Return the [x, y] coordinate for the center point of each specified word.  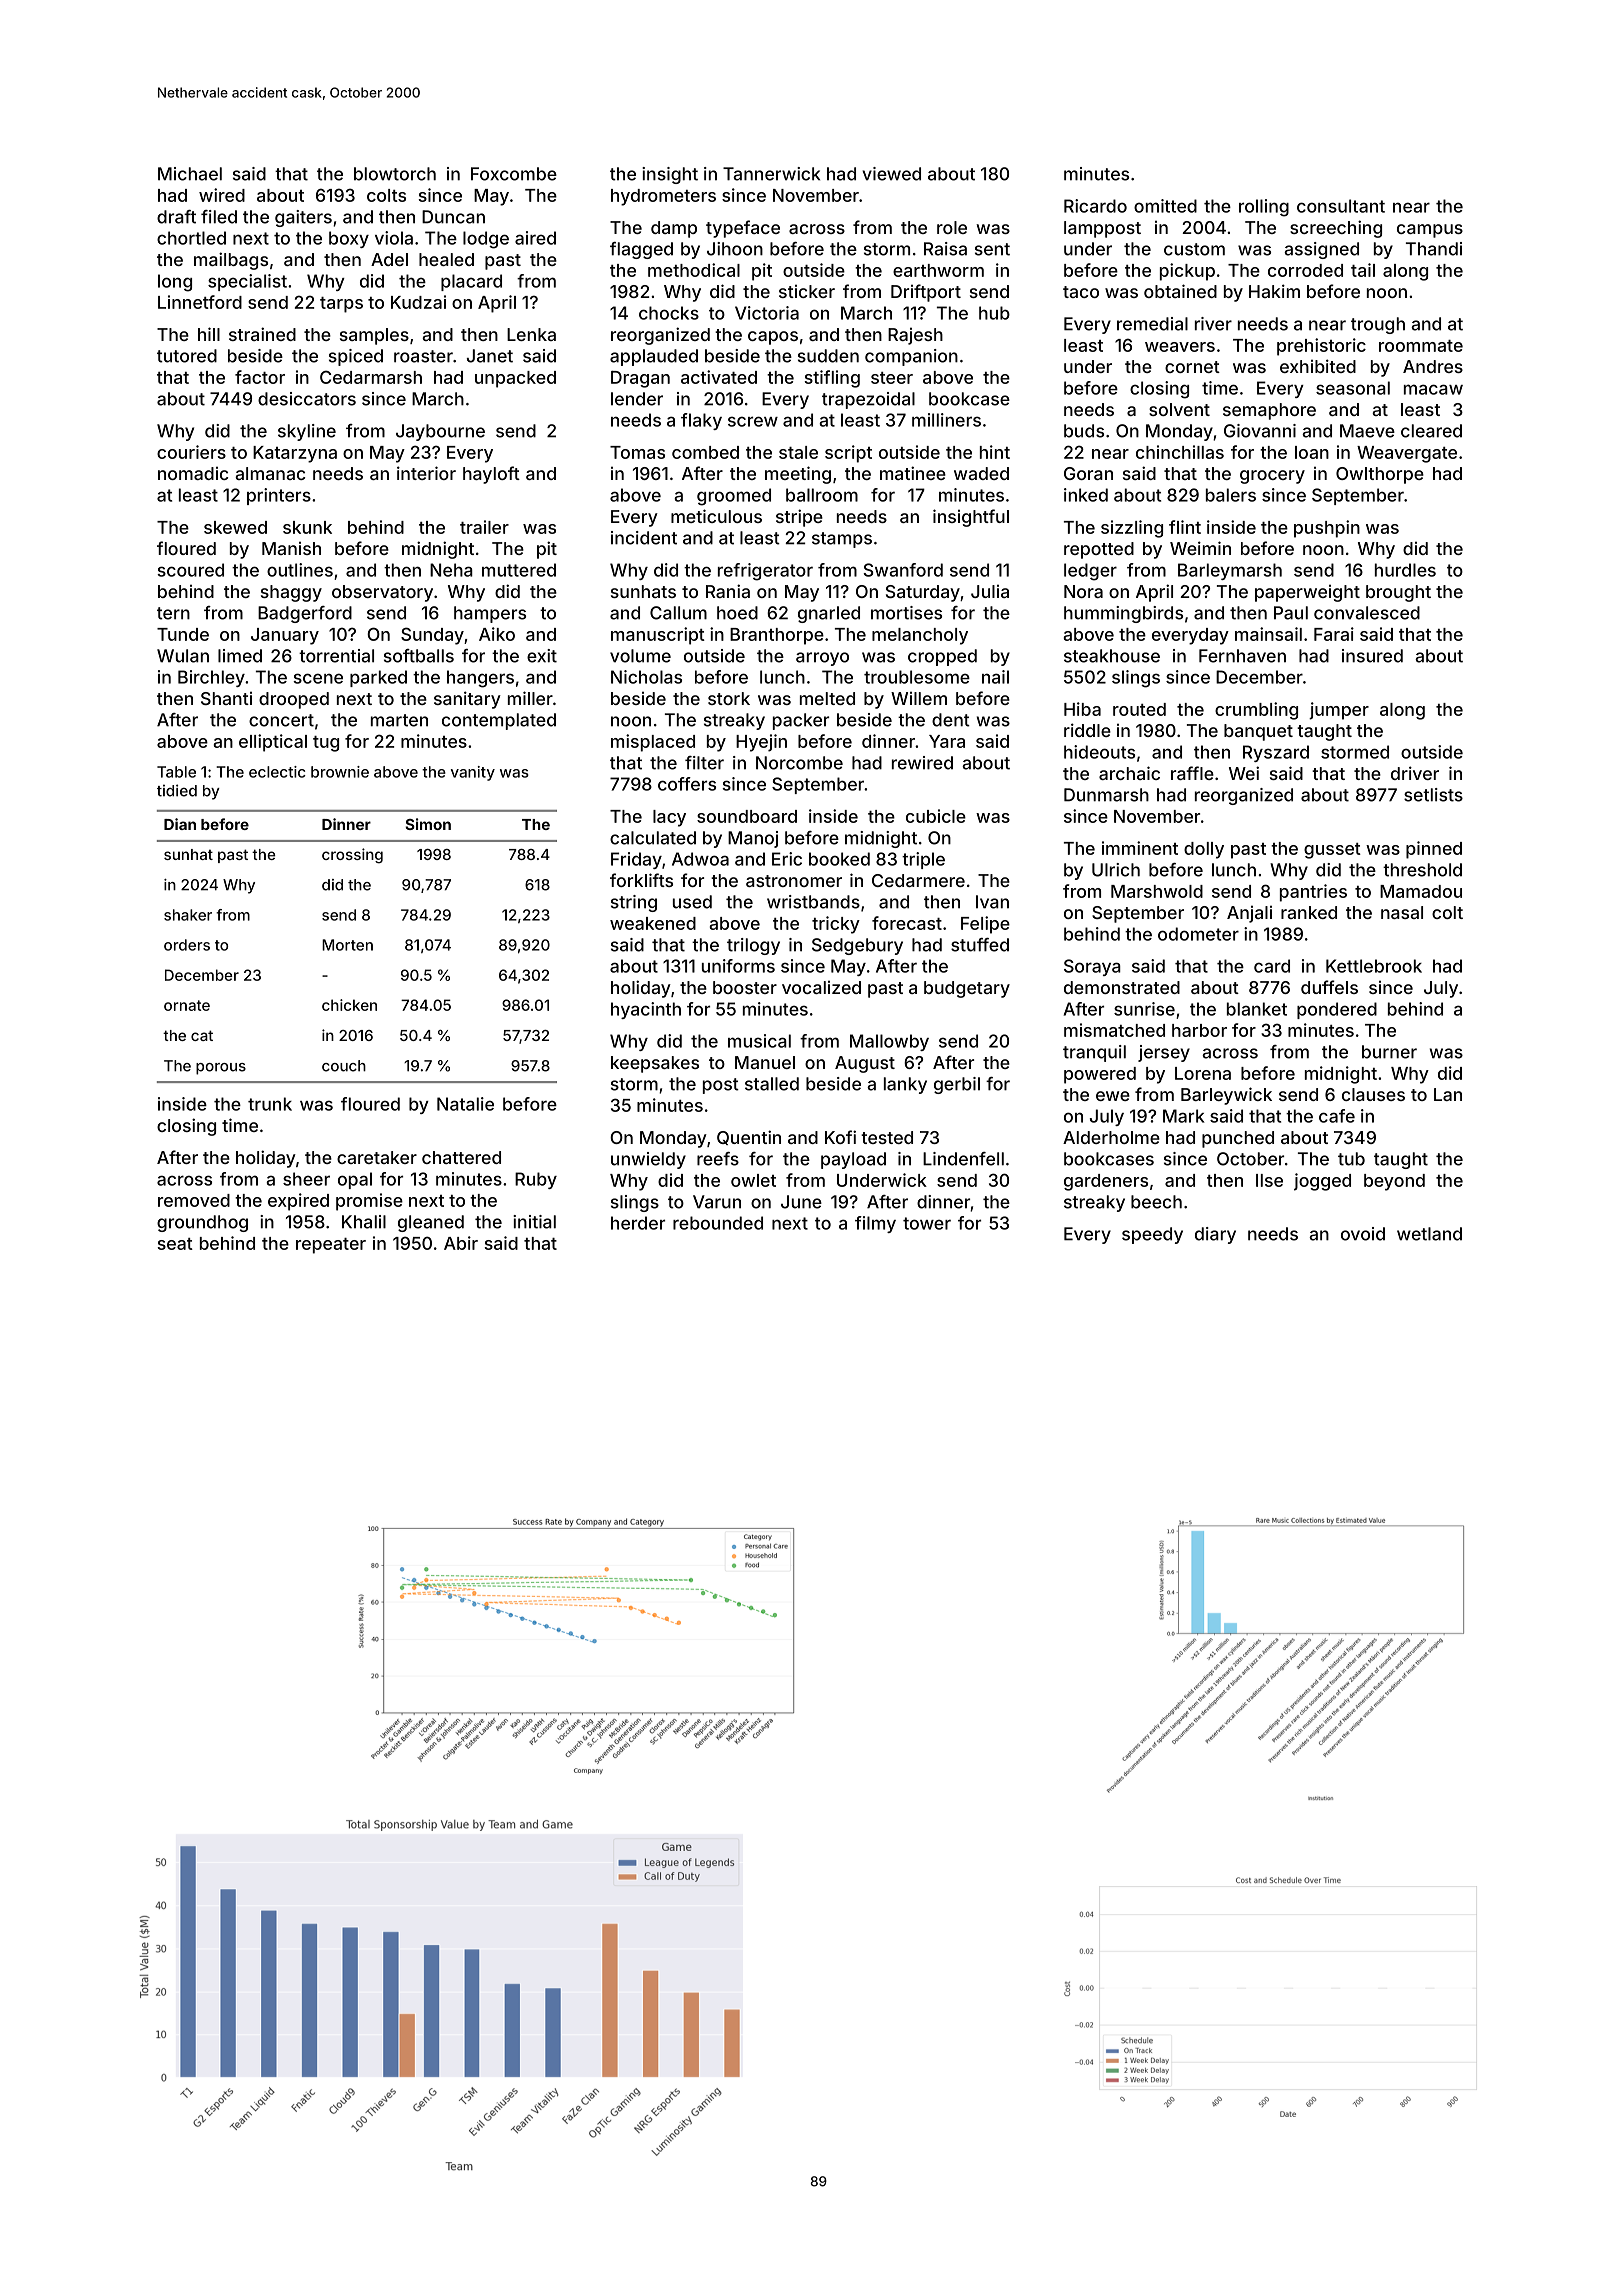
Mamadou [1421, 891]
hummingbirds [1123, 614]
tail [1363, 270]
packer [801, 721]
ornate [187, 1005]
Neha [451, 570]
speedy [1152, 1235]
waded [981, 473]
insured [1372, 656]
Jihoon [735, 249]
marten [399, 720]
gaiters [303, 218]
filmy [875, 1224]
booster [745, 987]
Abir [461, 1243]
